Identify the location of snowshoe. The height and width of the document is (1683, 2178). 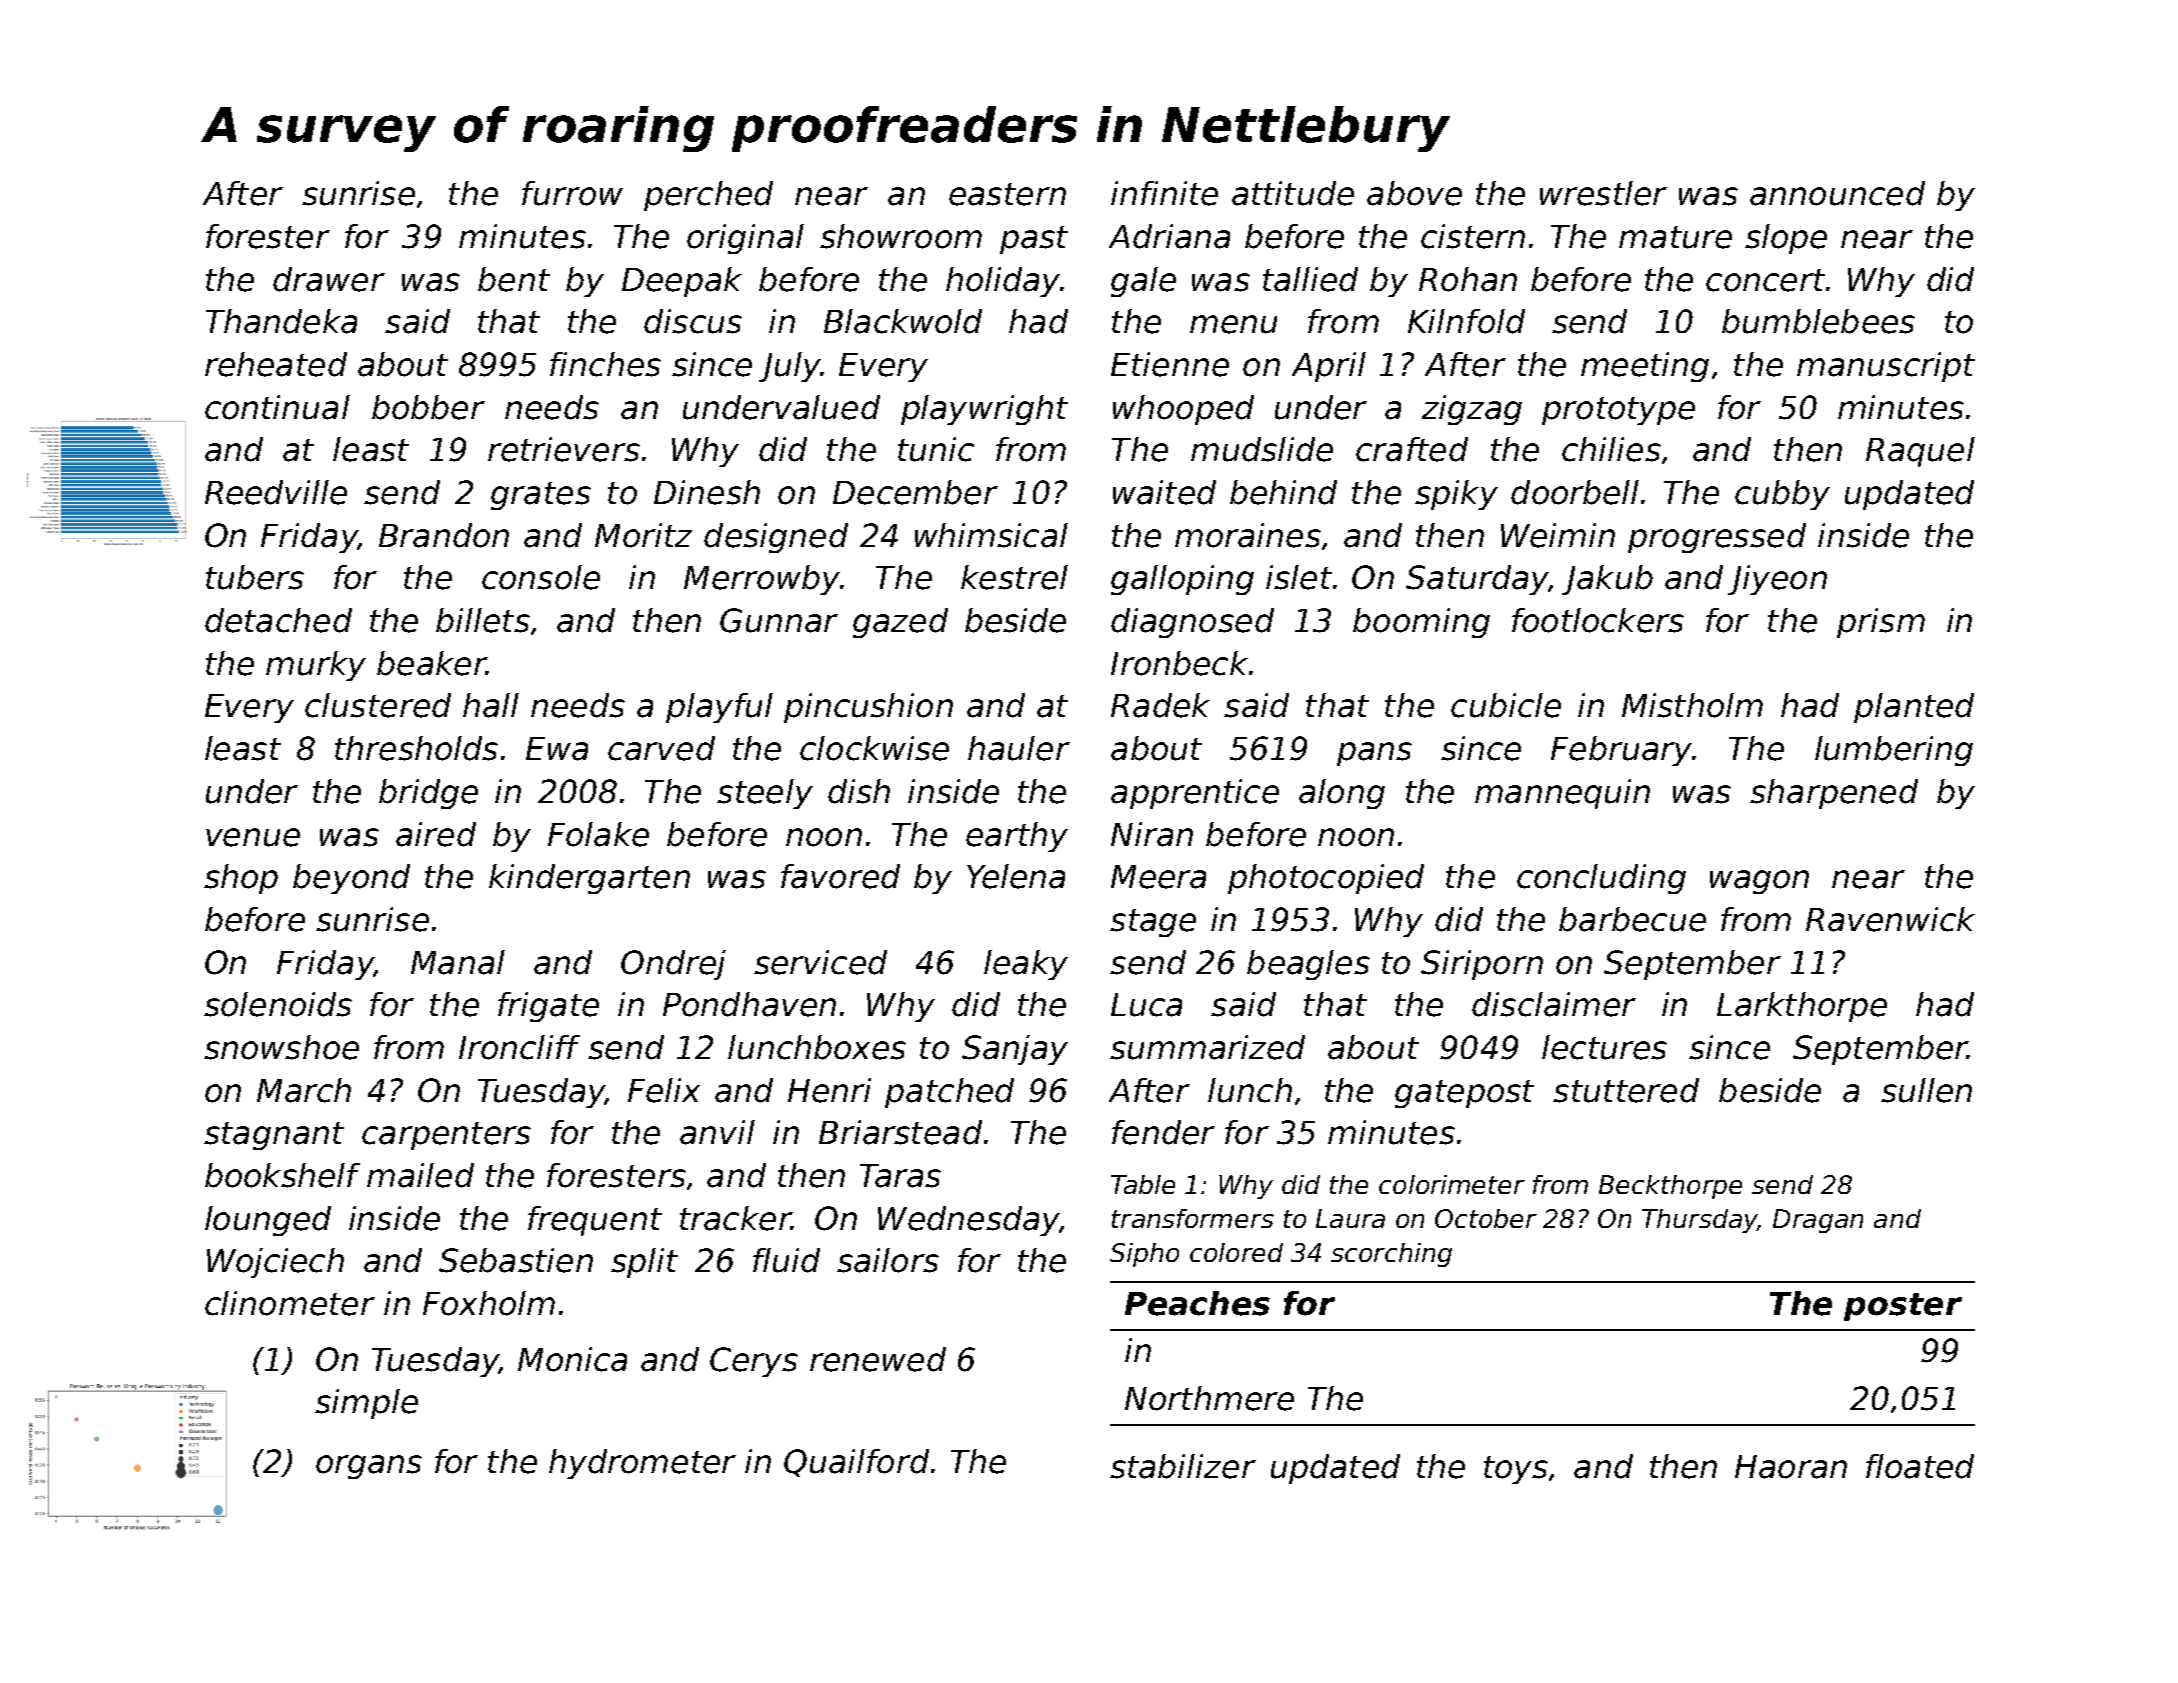
(281, 1047).
